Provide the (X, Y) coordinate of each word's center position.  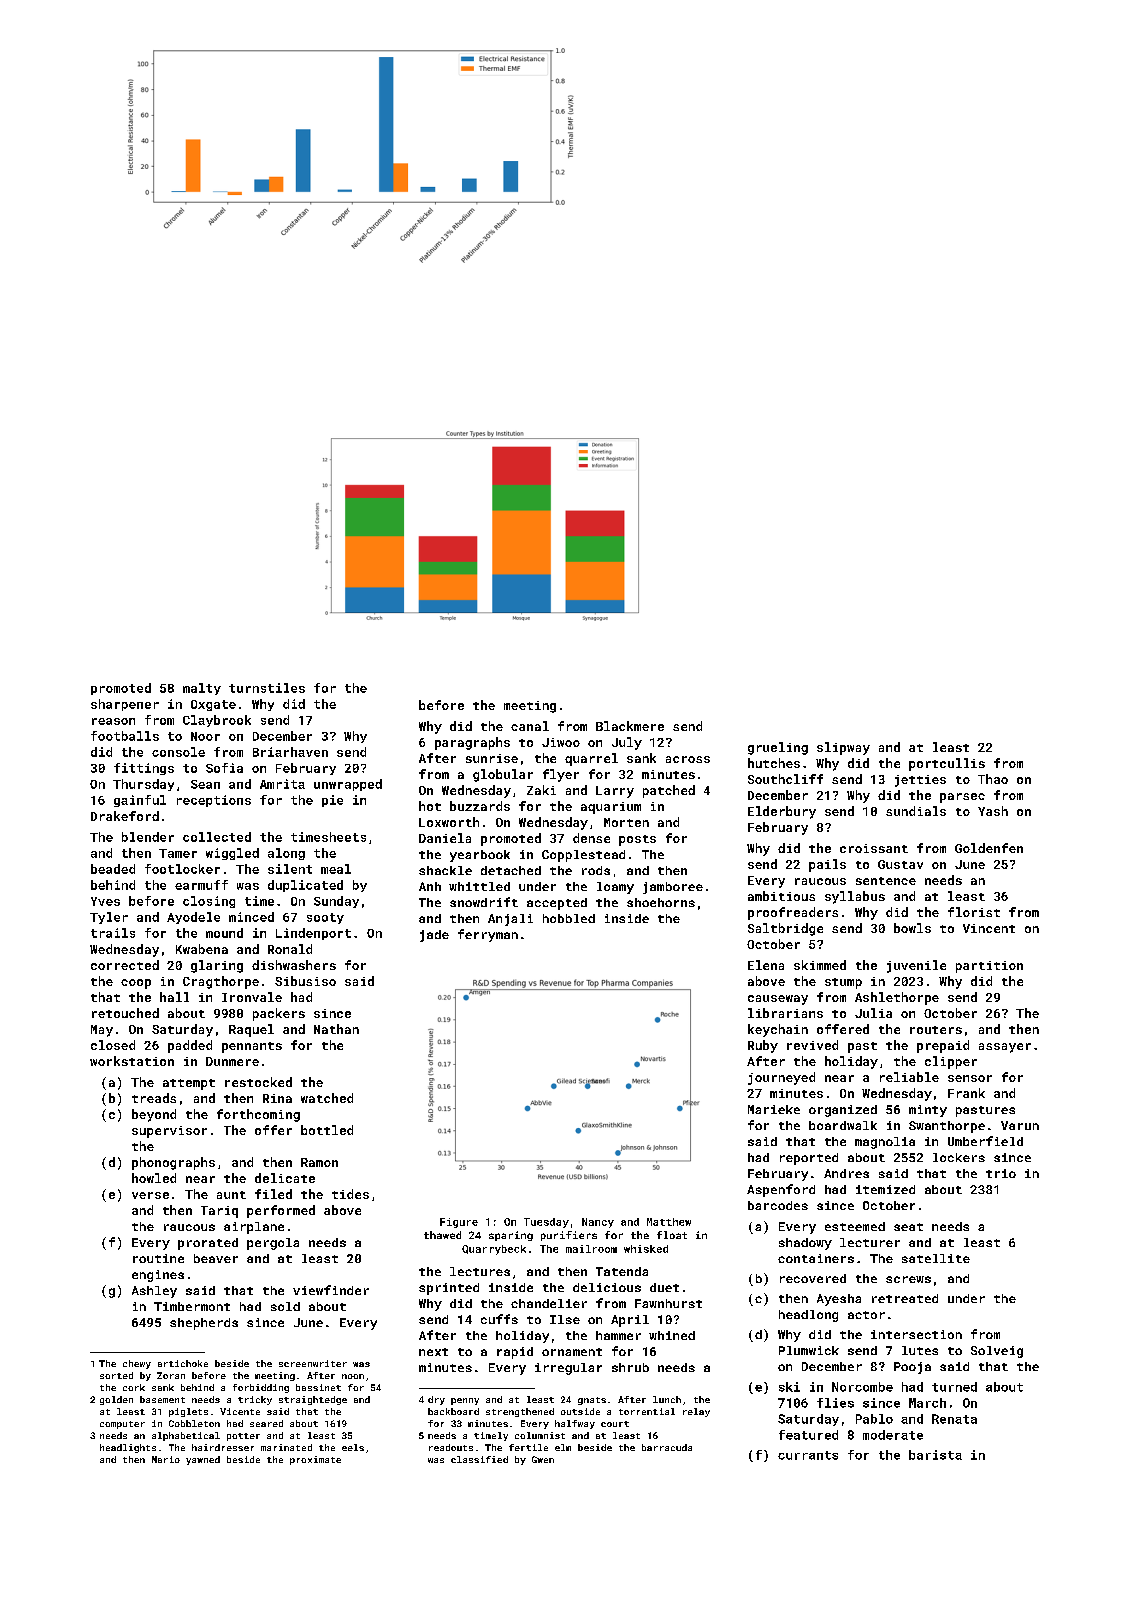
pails (827, 865)
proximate (315, 1460)
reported (809, 1159)
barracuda (667, 1447)
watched (327, 1098)
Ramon (319, 1162)
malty (202, 689)
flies (835, 1403)
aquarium (611, 808)
